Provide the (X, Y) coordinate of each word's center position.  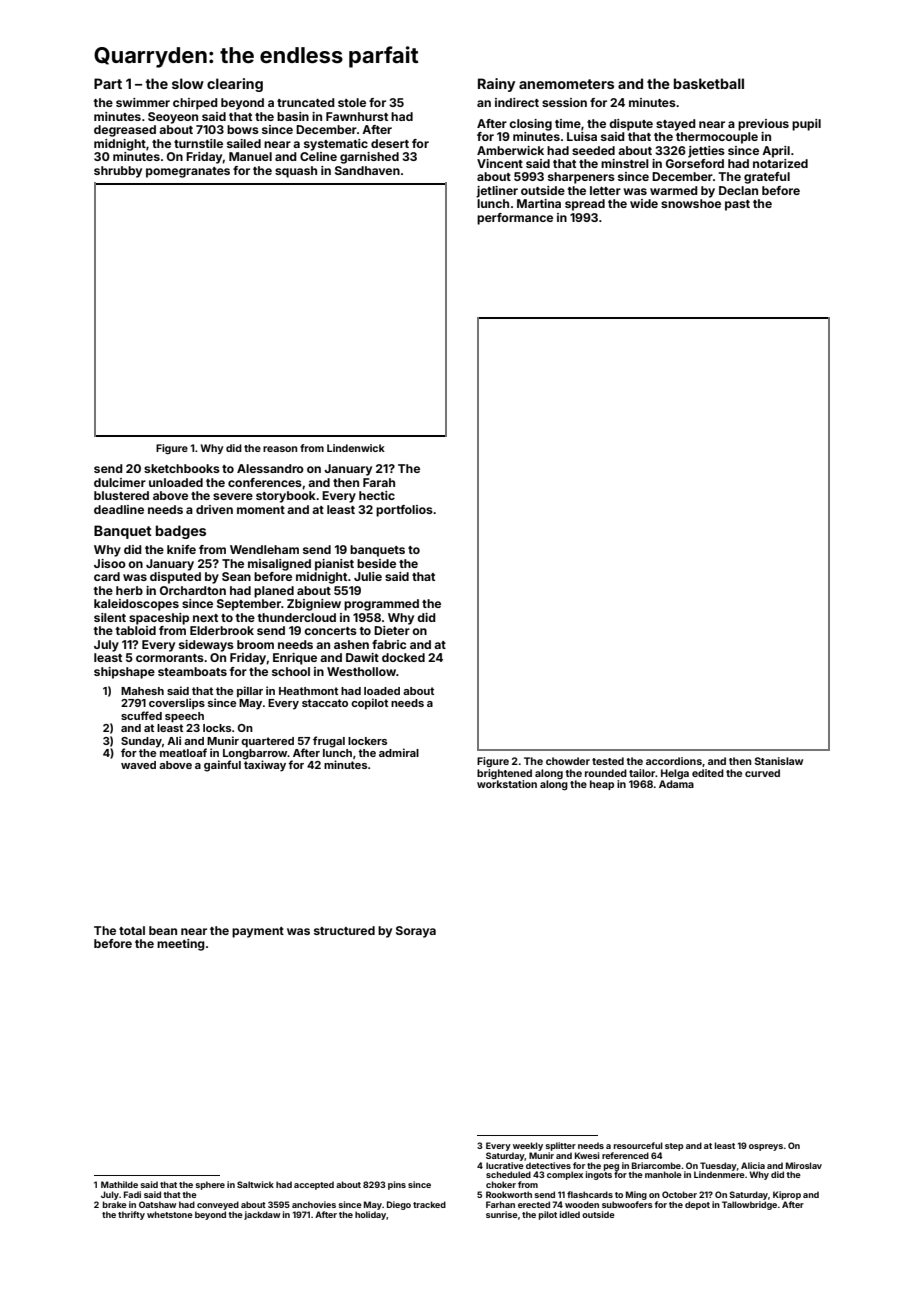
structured (344, 930)
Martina (539, 203)
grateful (767, 178)
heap (602, 785)
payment (258, 932)
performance (515, 219)
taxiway (265, 766)
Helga (675, 774)
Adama (676, 784)
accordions (674, 761)
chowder (568, 761)
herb (129, 590)
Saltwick (255, 1184)
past (737, 205)
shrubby (118, 172)
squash (296, 172)
